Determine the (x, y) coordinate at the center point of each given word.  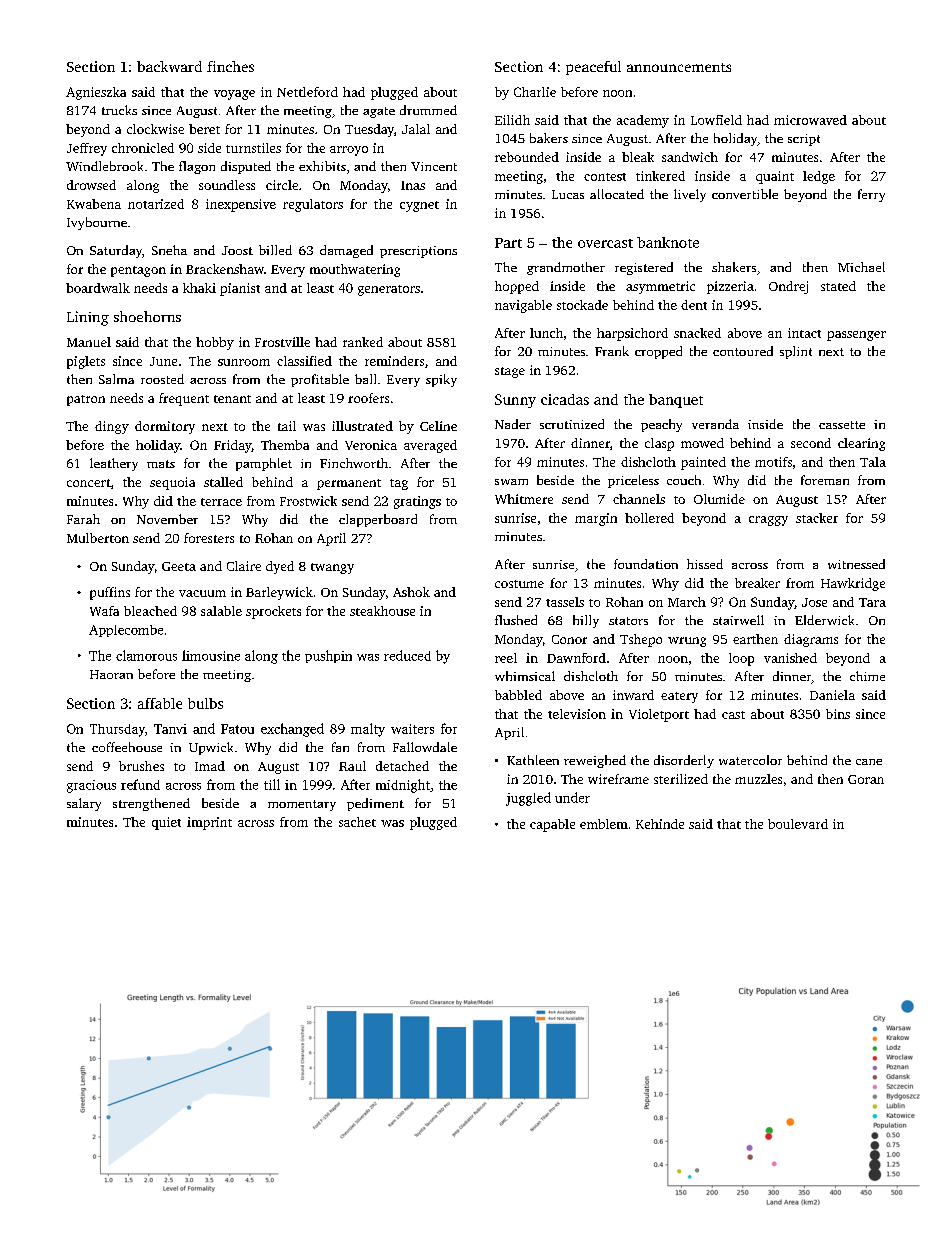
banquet (676, 401)
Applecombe (126, 631)
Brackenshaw (225, 269)
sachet (357, 822)
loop (741, 659)
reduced (407, 655)
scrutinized (572, 424)
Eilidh (512, 120)
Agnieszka (96, 93)
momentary (302, 805)
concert (89, 483)
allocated (617, 194)
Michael (861, 267)
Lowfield (716, 120)
